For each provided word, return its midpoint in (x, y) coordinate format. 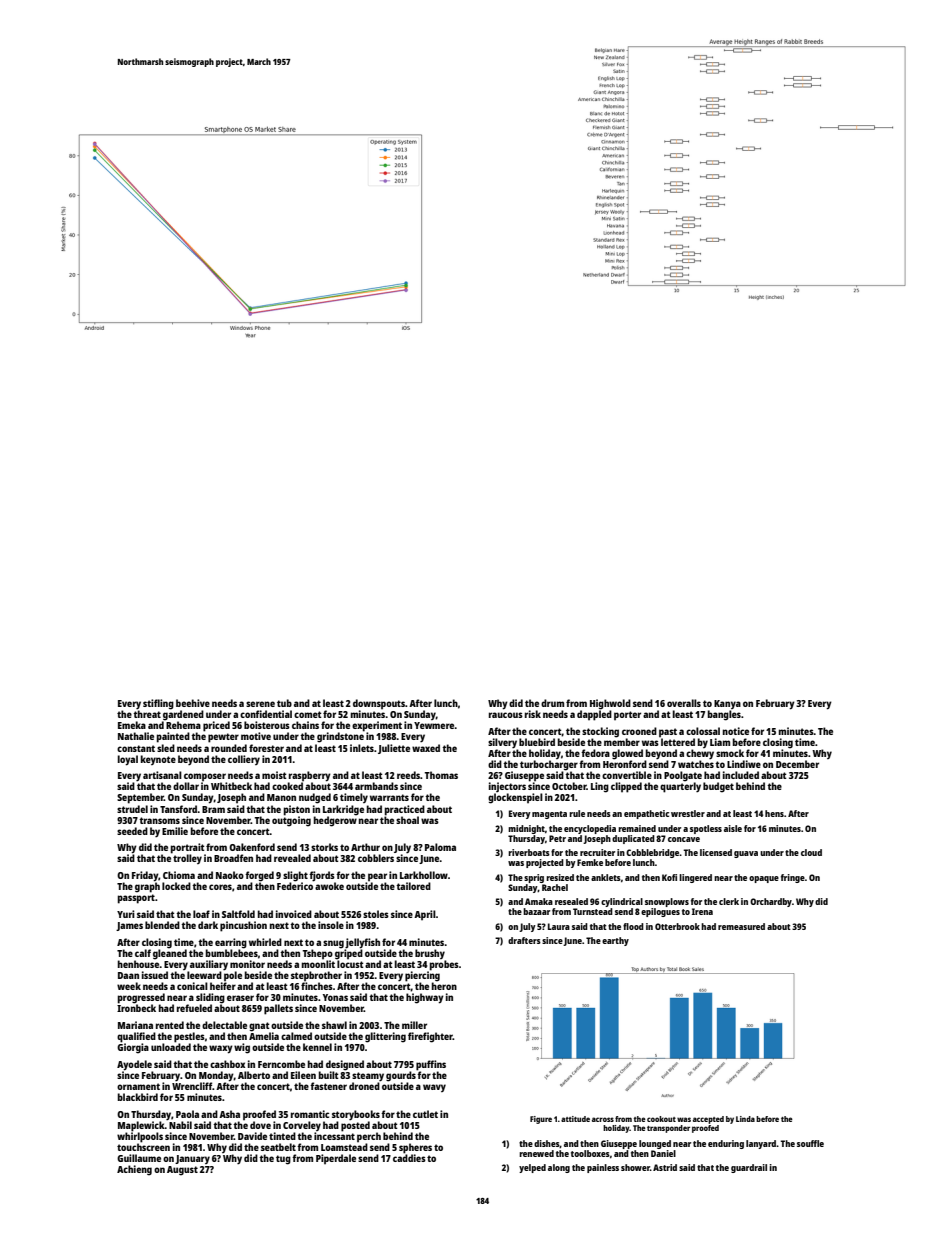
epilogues (660, 912)
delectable (224, 1025)
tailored (413, 886)
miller (414, 1025)
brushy (430, 954)
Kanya (727, 704)
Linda (745, 1119)
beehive (193, 703)
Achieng (134, 1170)
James (129, 926)
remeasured (741, 926)
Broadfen (233, 858)
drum (552, 703)
